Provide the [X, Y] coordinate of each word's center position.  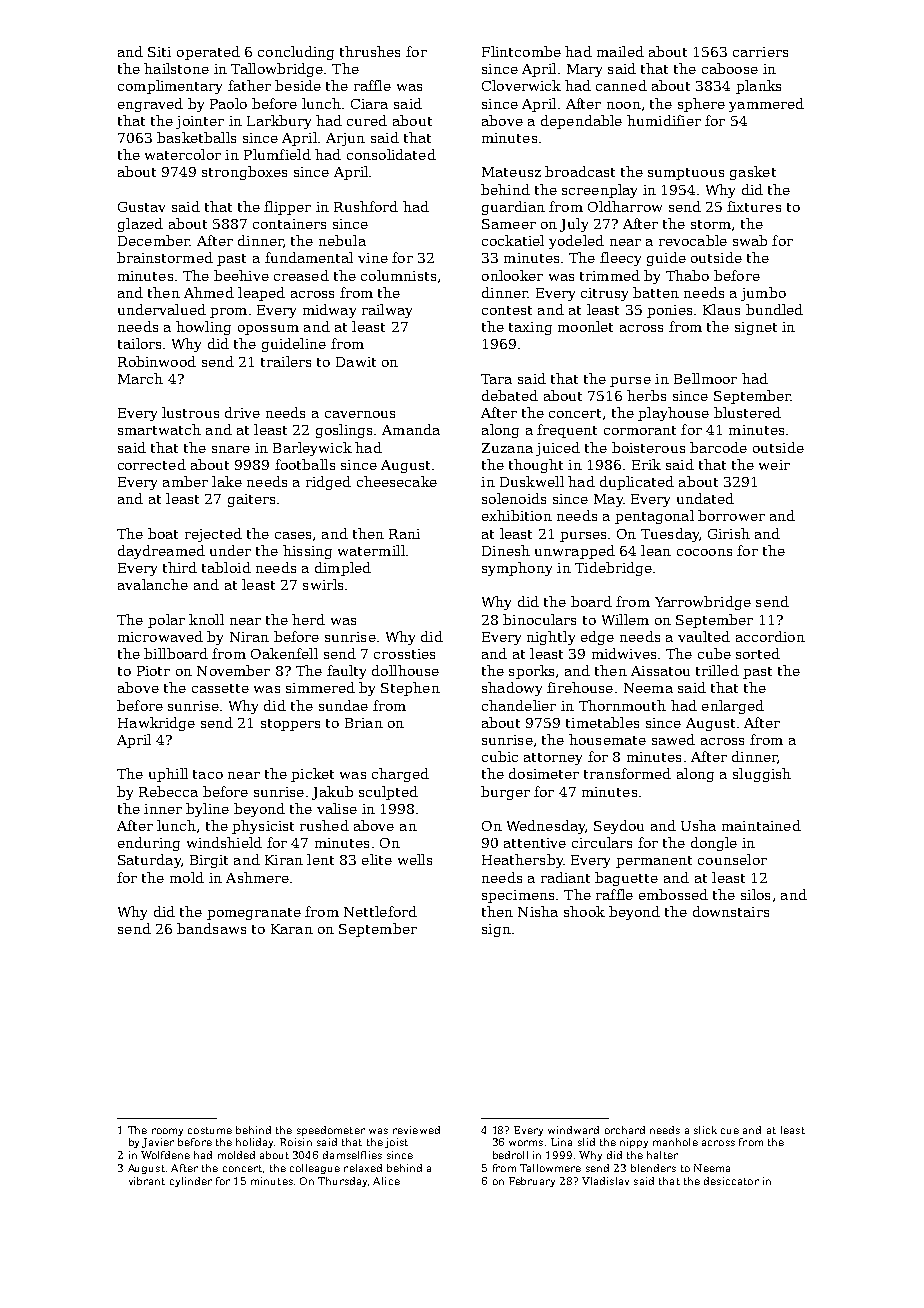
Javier [158, 1143]
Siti [159, 52]
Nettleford [380, 911]
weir [774, 465]
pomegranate [254, 914]
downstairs [731, 911]
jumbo [763, 294]
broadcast [580, 171]
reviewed [416, 1130]
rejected [213, 535]
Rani [404, 534]
